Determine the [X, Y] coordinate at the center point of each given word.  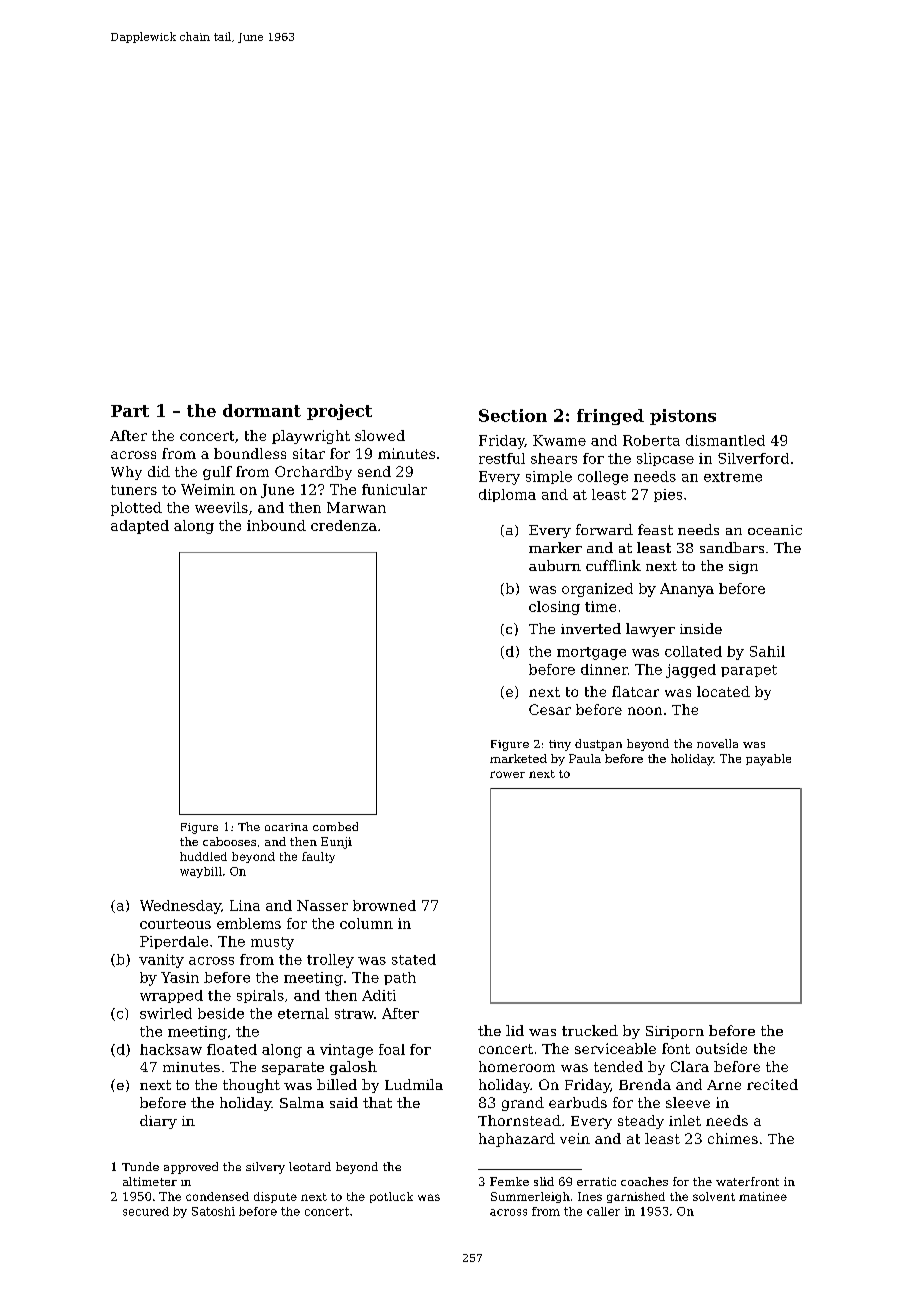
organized [597, 590]
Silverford [753, 458]
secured [146, 1211]
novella [717, 743]
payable [768, 760]
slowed [380, 435]
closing [554, 608]
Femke [509, 1181]
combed [335, 826]
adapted [140, 527]
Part [130, 411]
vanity [161, 961]
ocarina [286, 827]
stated [414, 959]
